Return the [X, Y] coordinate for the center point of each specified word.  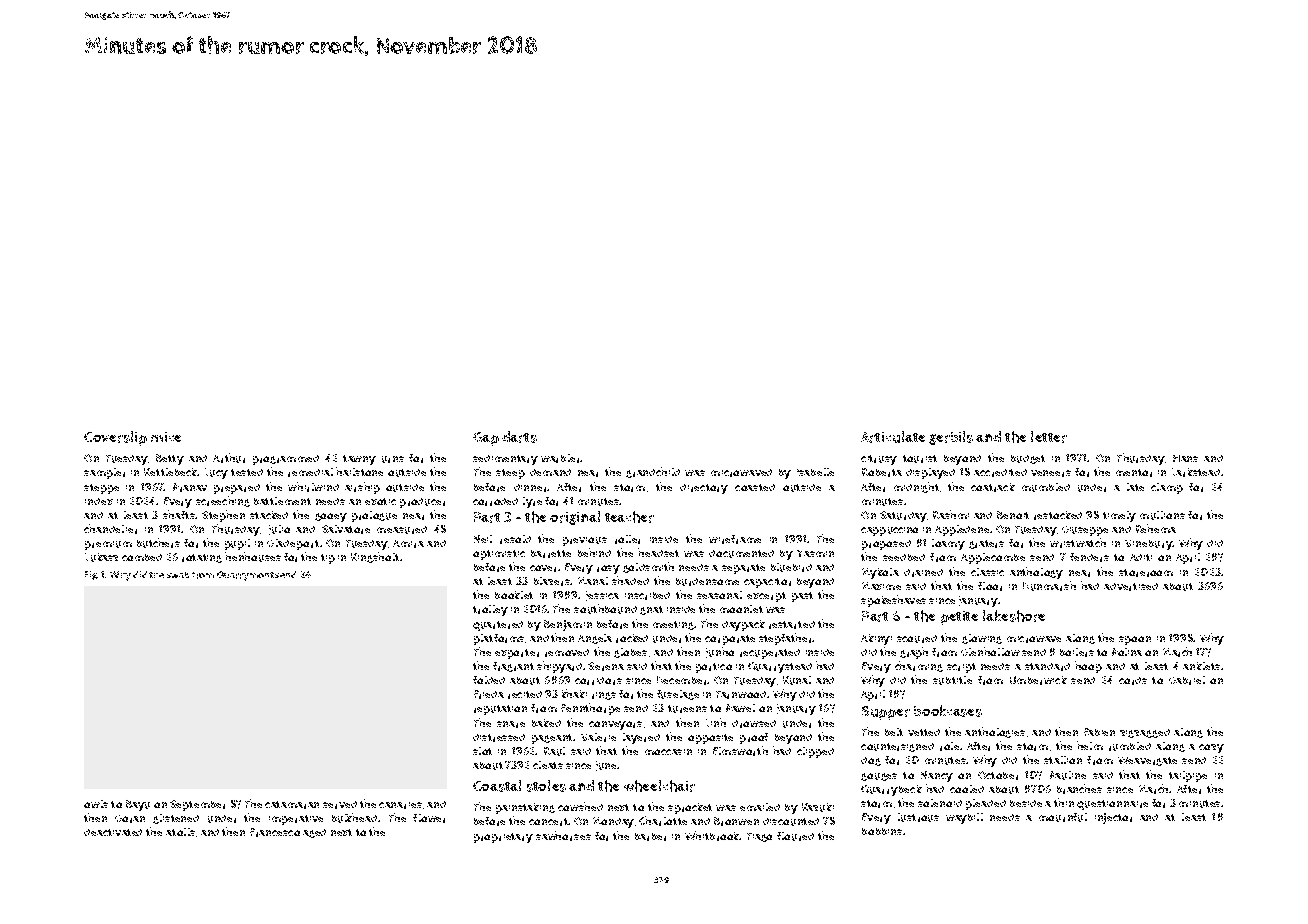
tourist [920, 459]
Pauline [1068, 775]
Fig [91, 575]
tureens [687, 709]
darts [519, 437]
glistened [176, 819]
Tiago [759, 837]
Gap [486, 439]
